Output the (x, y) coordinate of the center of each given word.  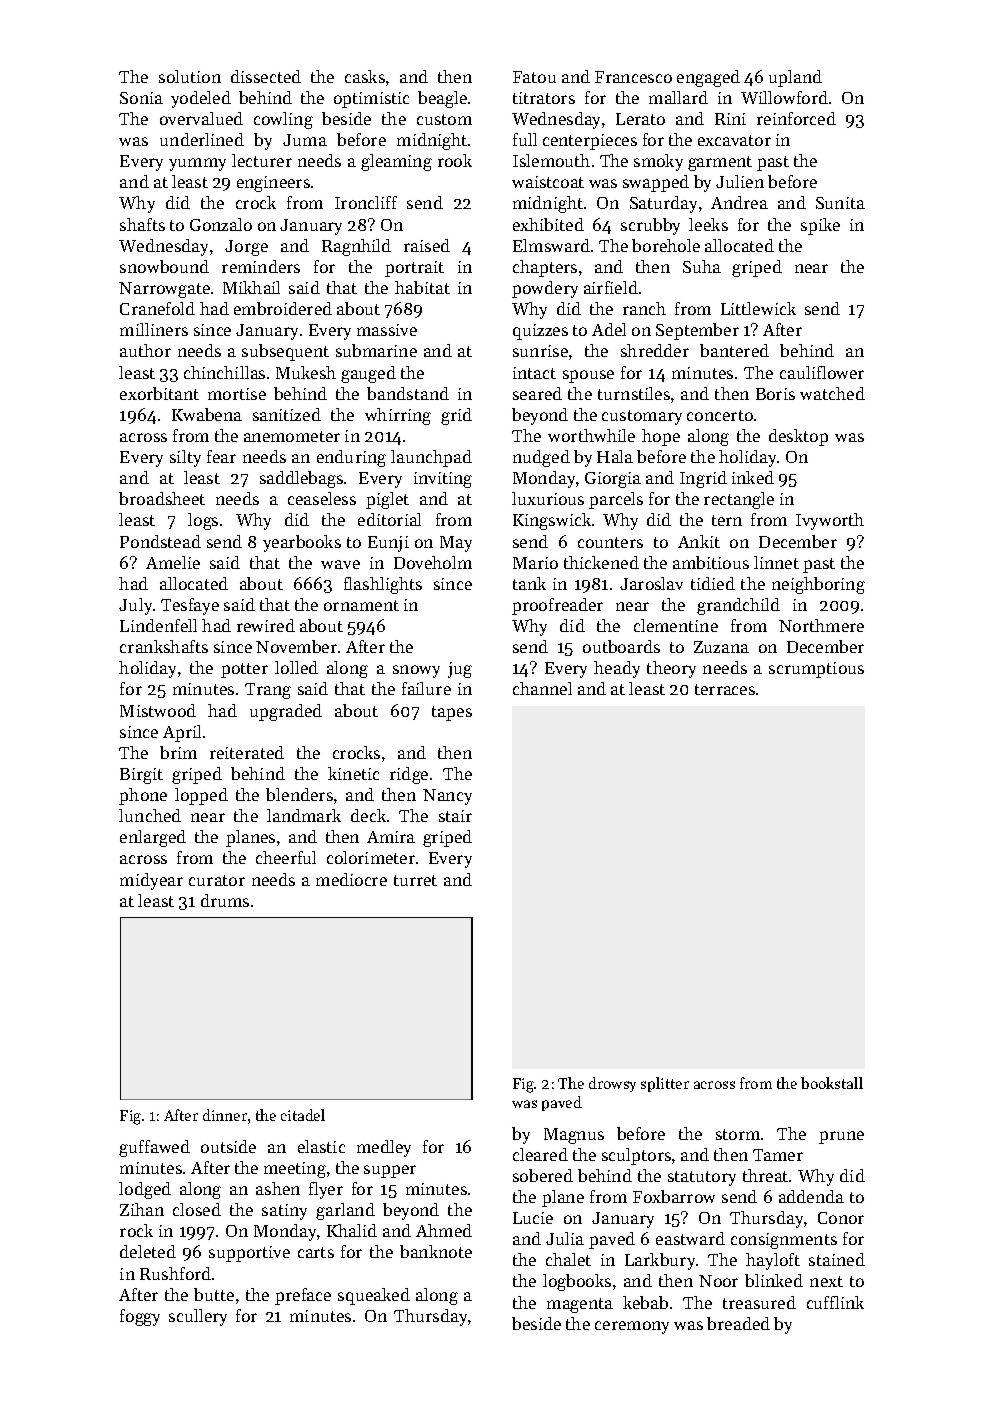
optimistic (371, 100)
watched (832, 393)
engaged (708, 78)
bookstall (832, 1083)
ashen (278, 1188)
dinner (225, 1115)
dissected (266, 76)
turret (415, 880)
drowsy (612, 1084)
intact (534, 373)
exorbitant (159, 393)
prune (841, 1137)
